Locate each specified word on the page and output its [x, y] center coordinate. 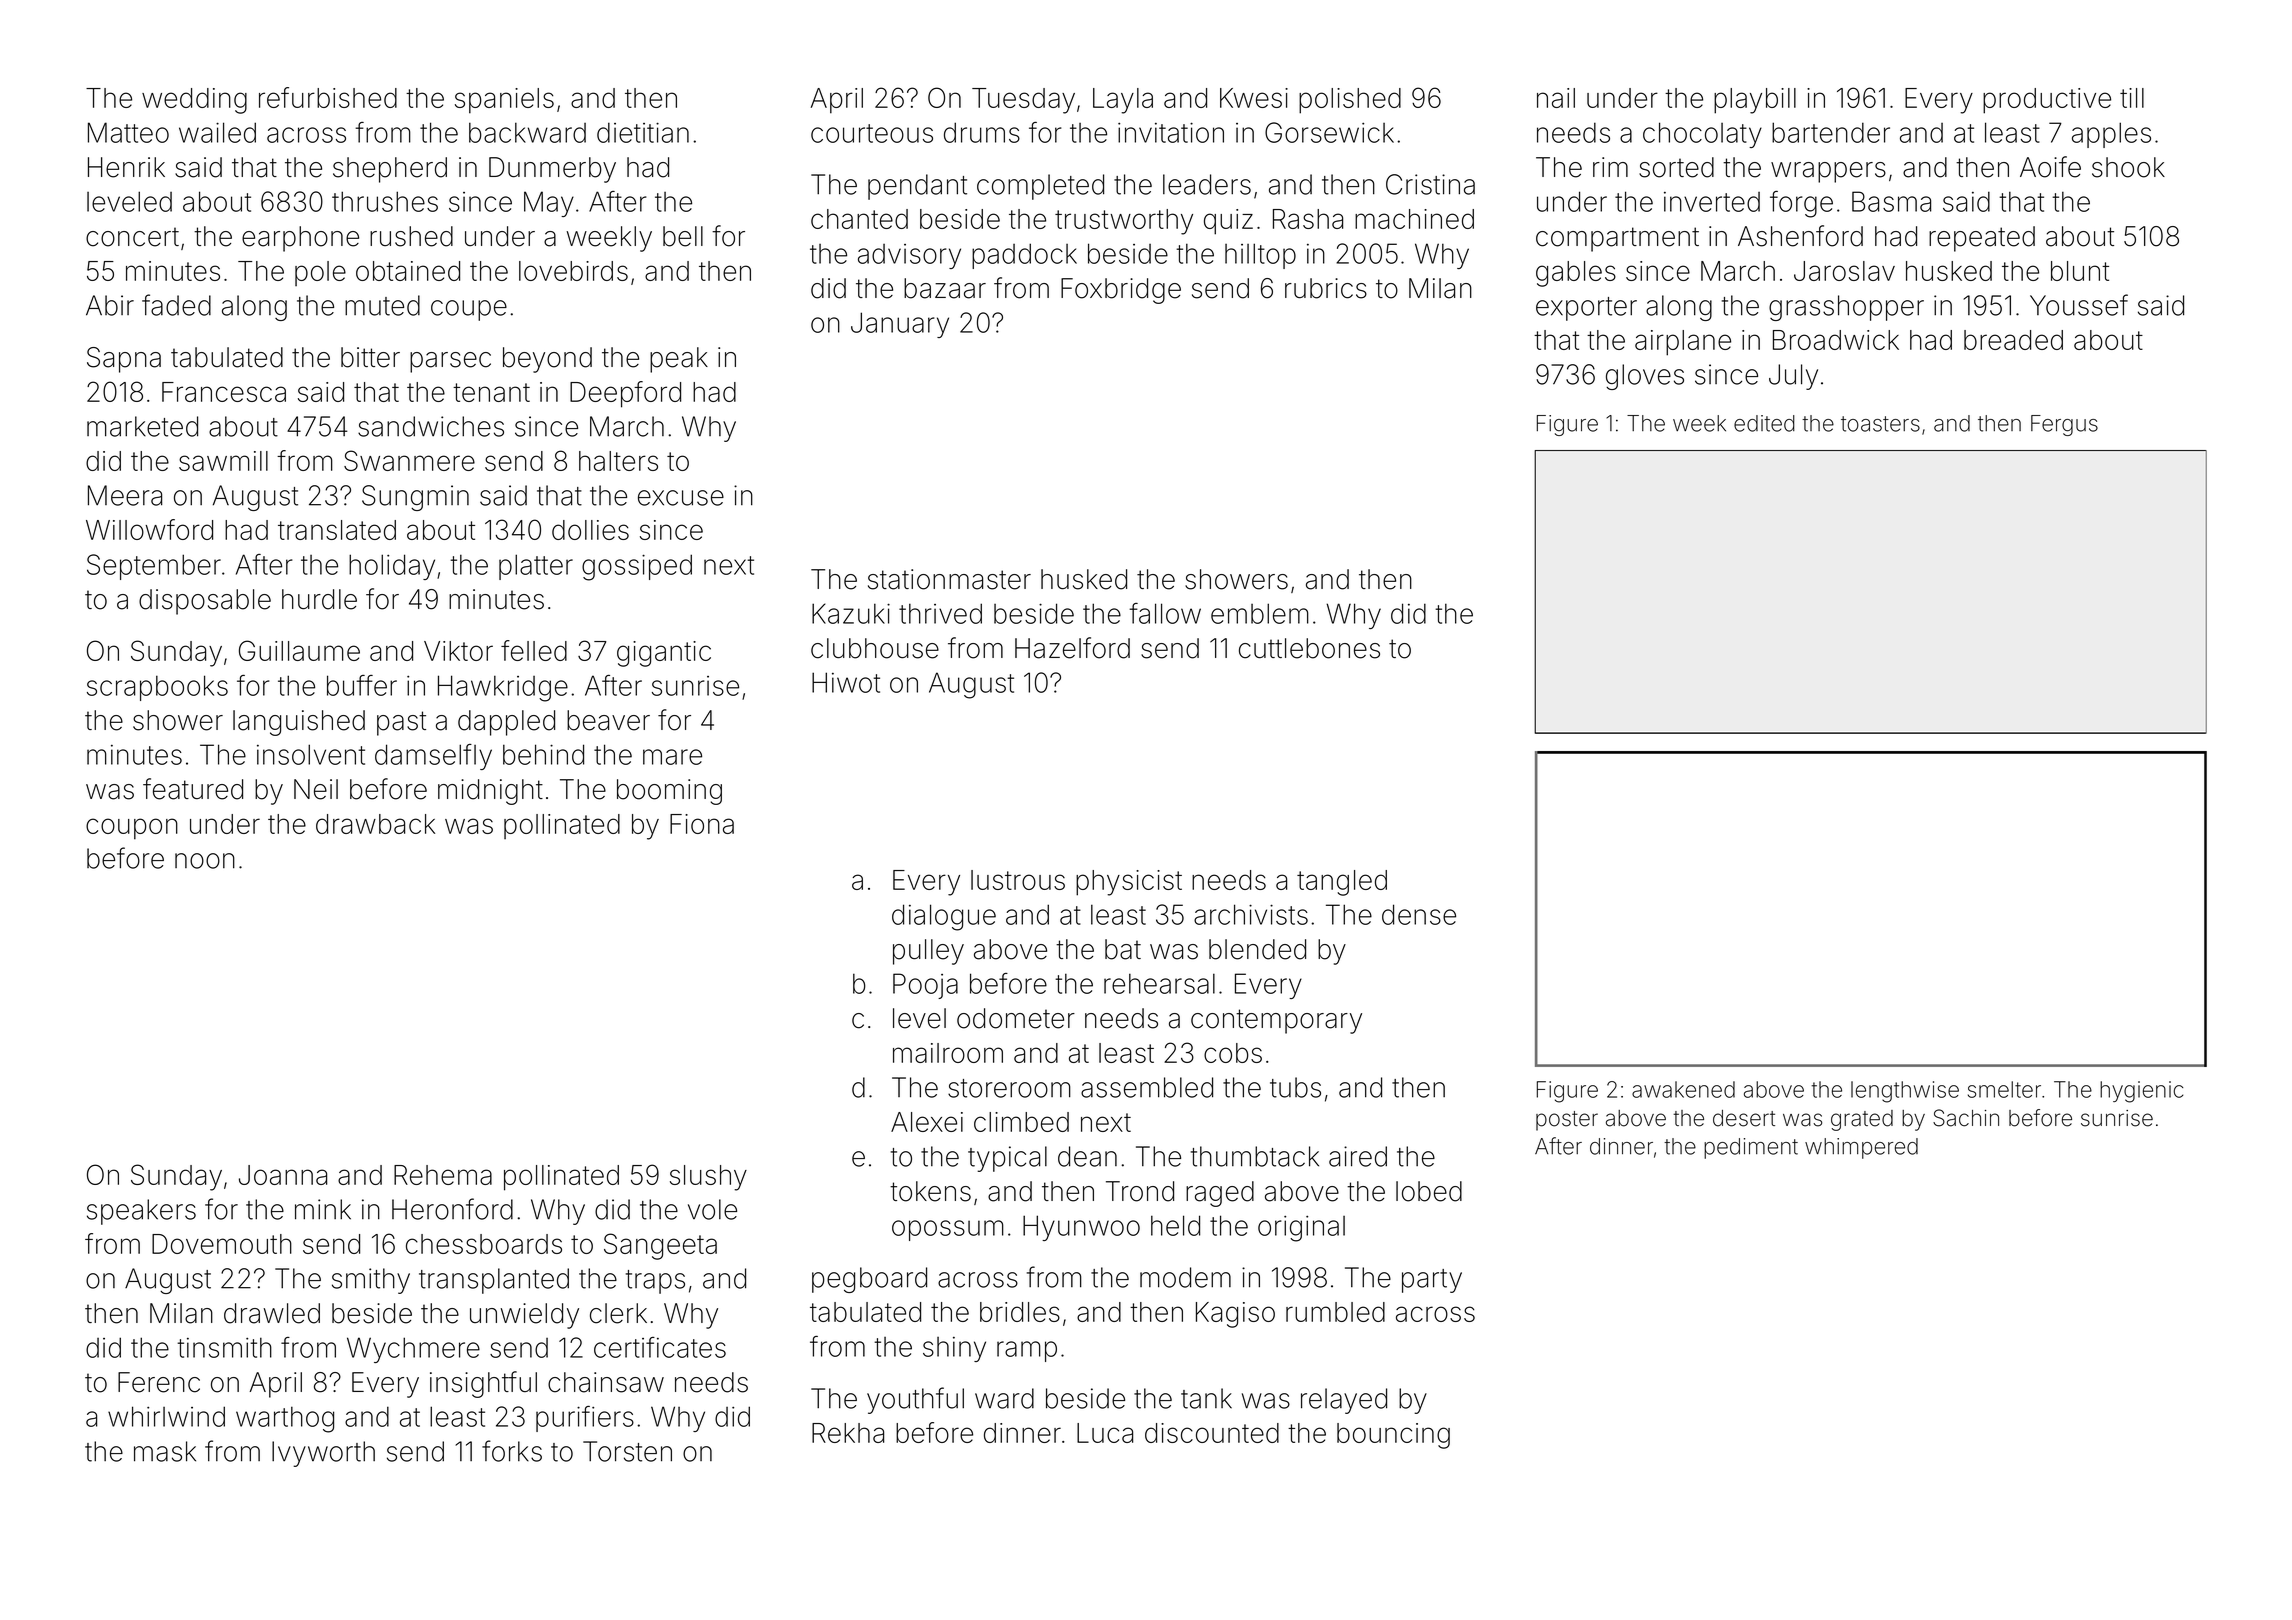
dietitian [643, 132]
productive [2047, 101]
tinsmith [224, 1347]
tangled [1342, 883]
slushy [708, 1178]
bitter [370, 357]
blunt [2080, 271]
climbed [1021, 1122]
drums [982, 132]
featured [193, 789]
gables [1576, 274]
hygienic [2141, 1092]
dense [1419, 914]
